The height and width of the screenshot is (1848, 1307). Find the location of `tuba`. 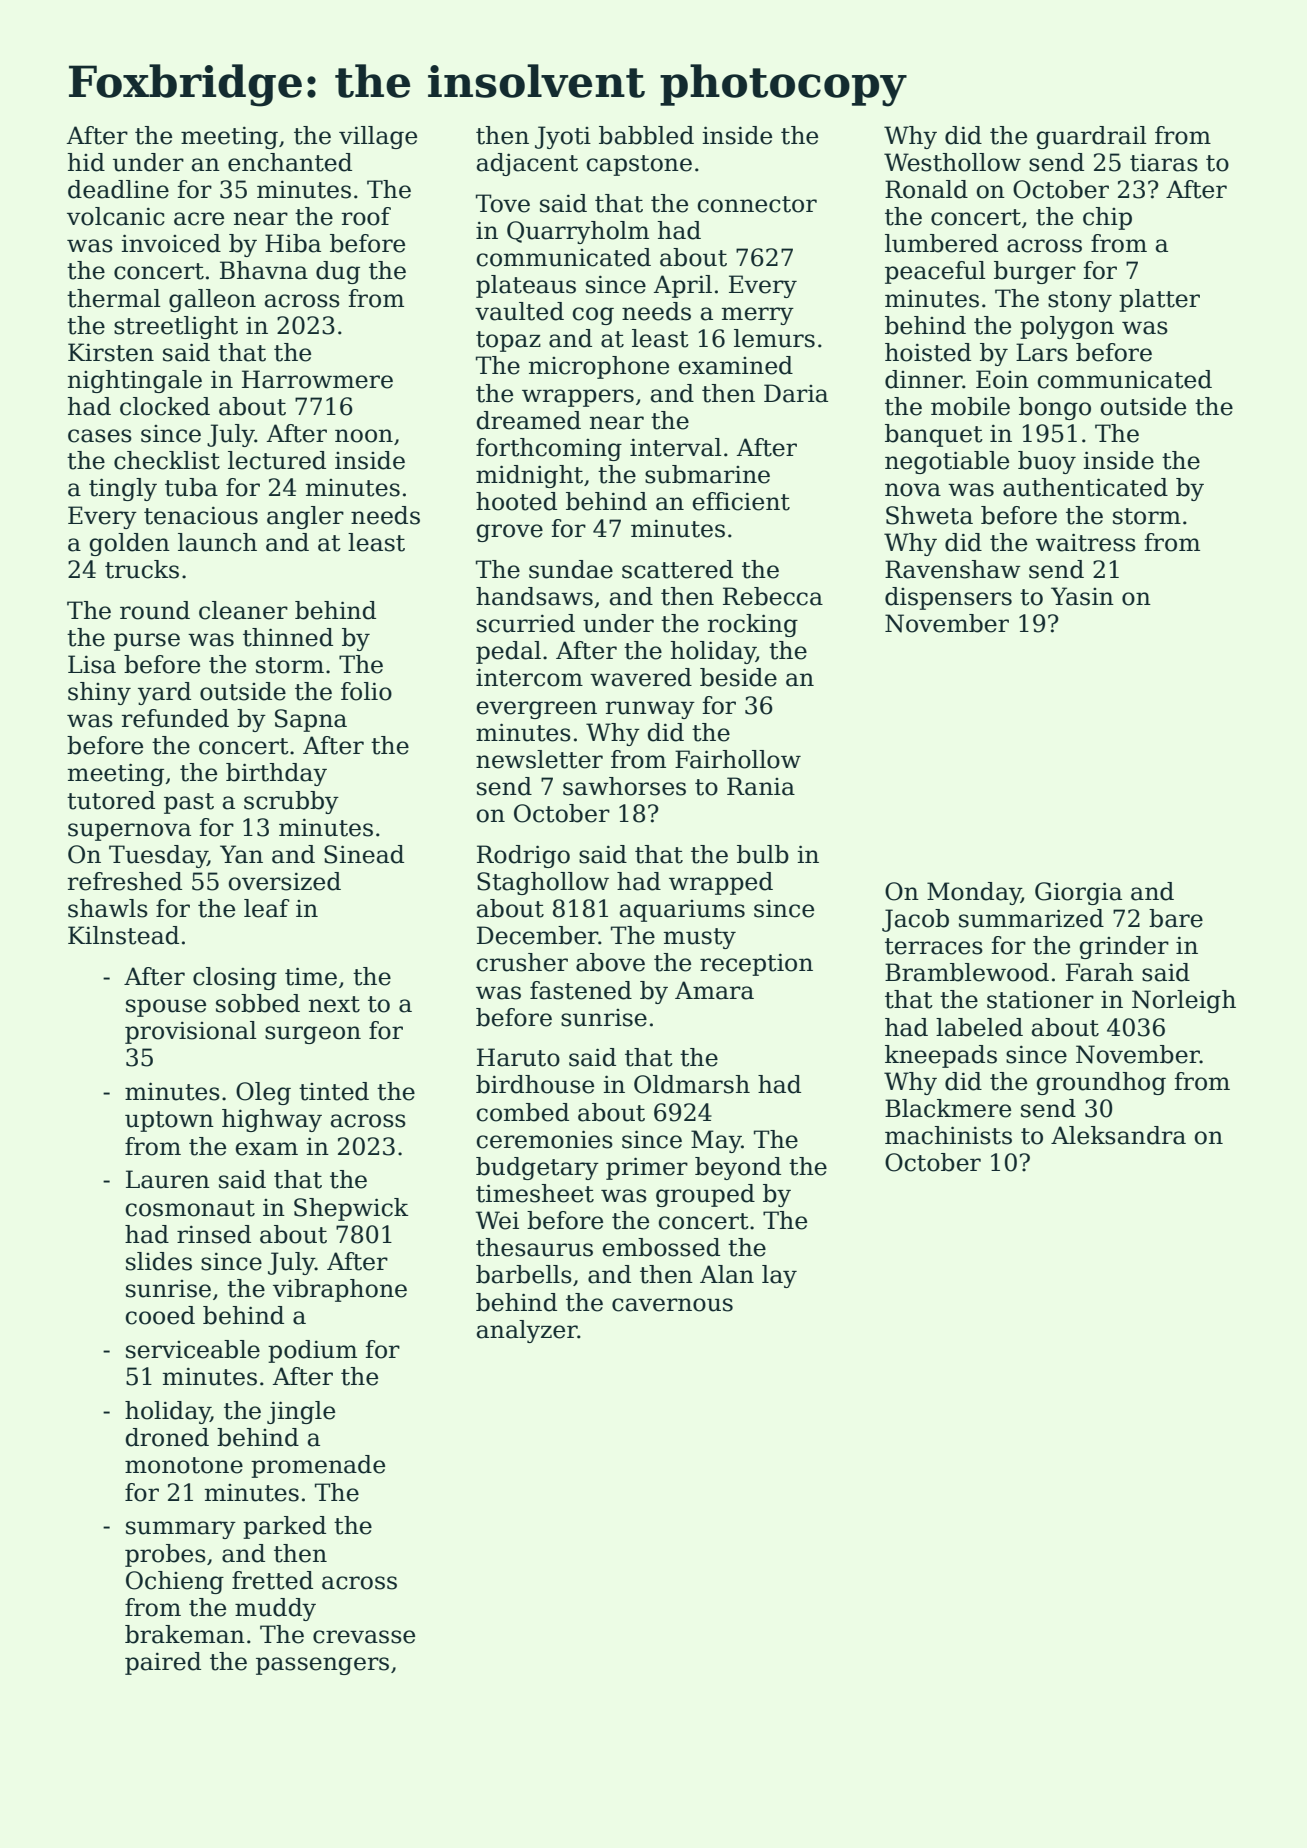

tuba is located at coordinates (191, 487).
